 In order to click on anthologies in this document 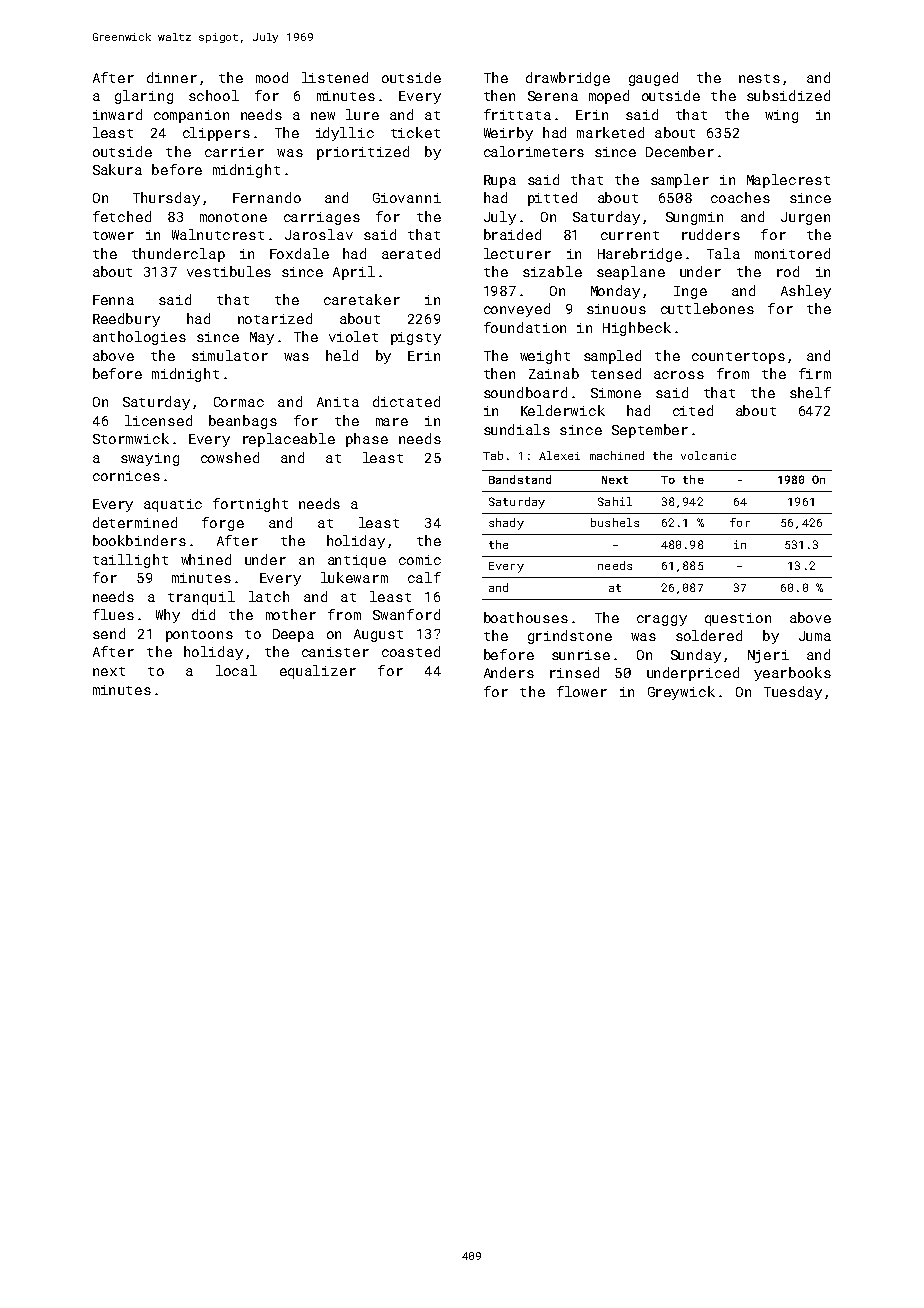, I will do `click(139, 338)`.
